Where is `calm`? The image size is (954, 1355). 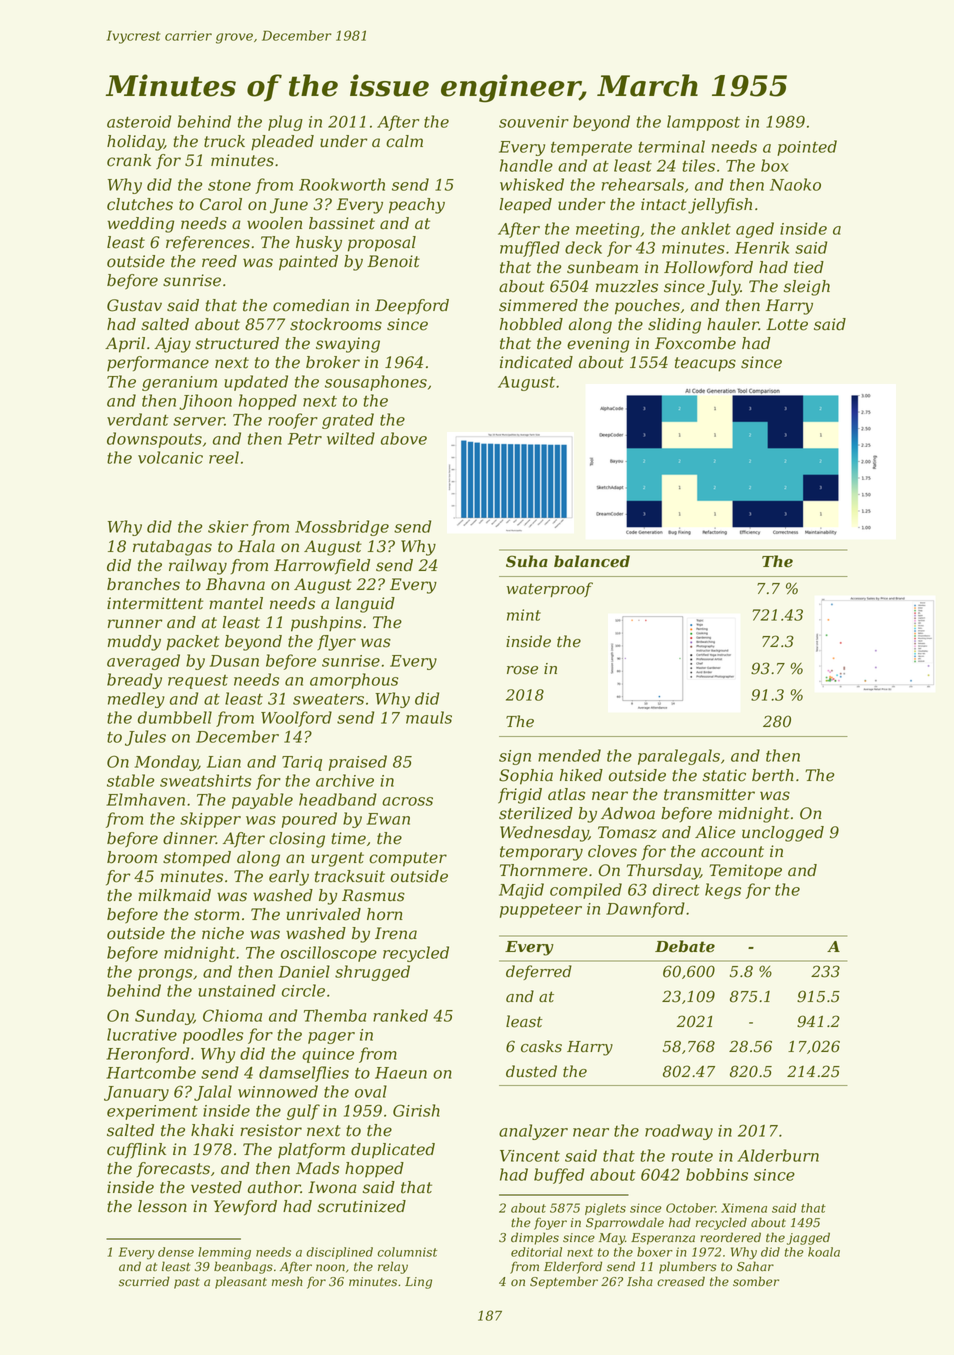 calm is located at coordinates (404, 141).
